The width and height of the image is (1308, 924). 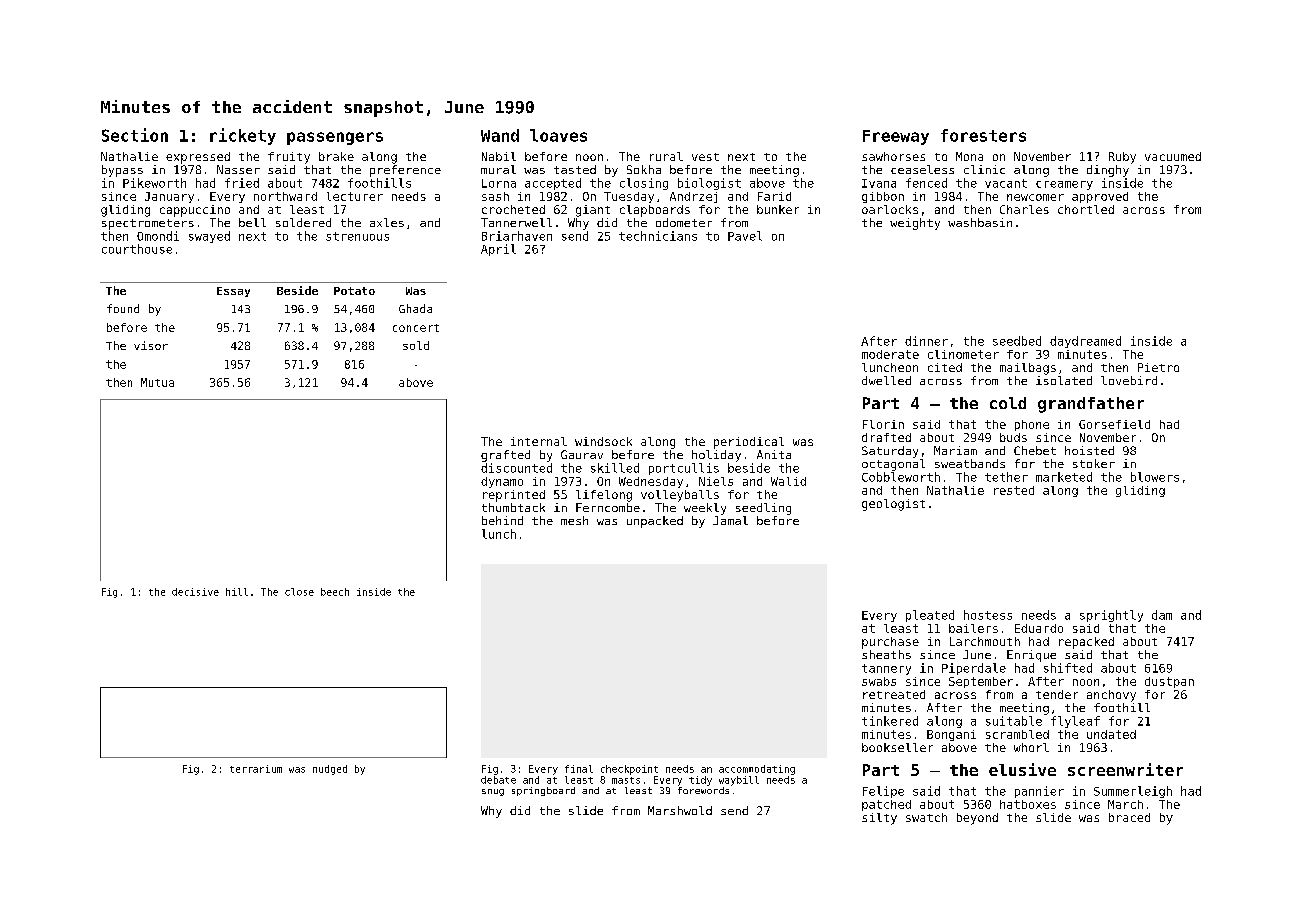 What do you see at coordinates (629, 770) in the image?
I see `checkpoint` at bounding box center [629, 770].
